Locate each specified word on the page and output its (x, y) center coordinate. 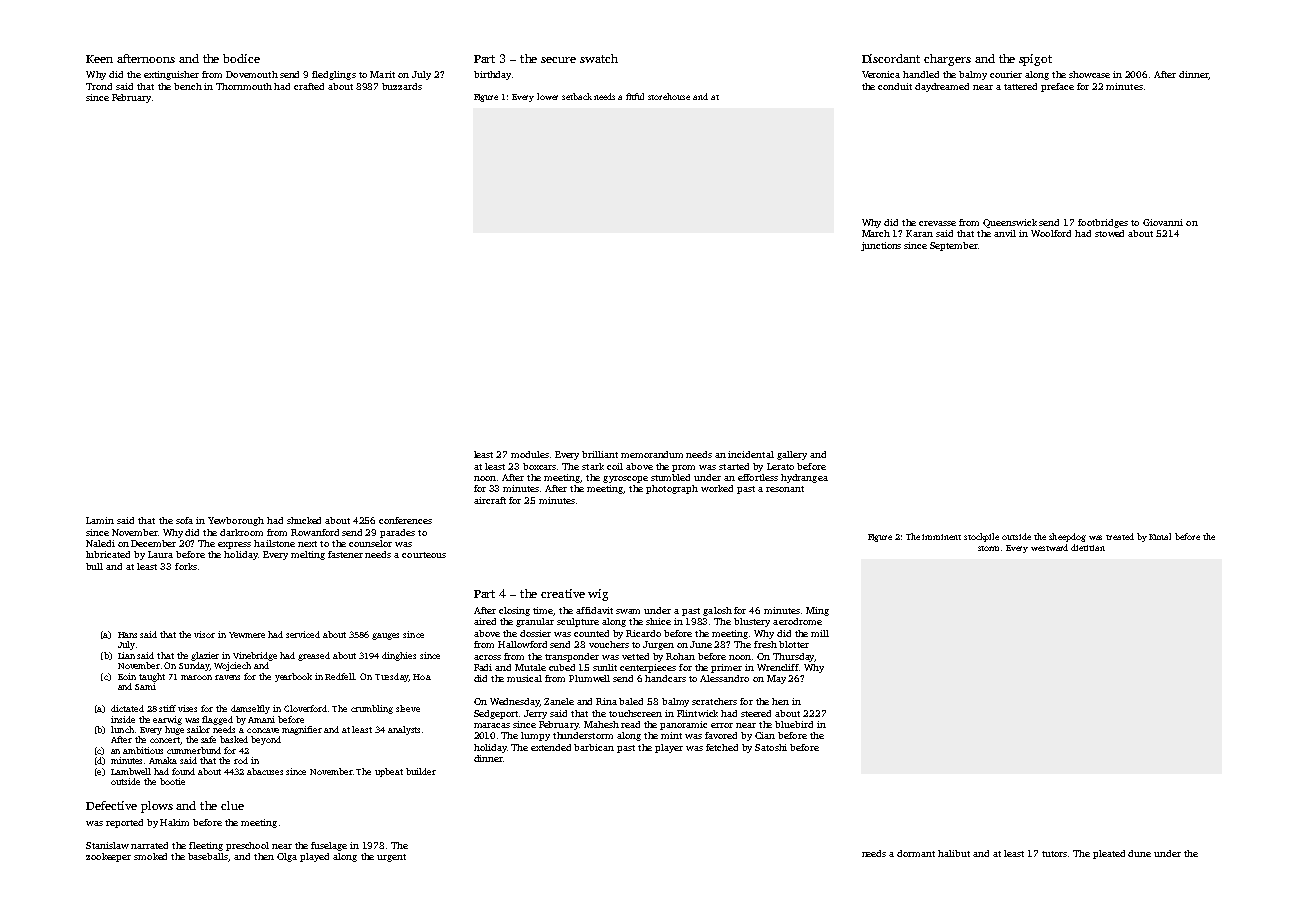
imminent (941, 537)
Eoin (127, 676)
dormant (916, 853)
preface (1057, 87)
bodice (241, 58)
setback (577, 96)
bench (188, 86)
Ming (817, 611)
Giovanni (1163, 222)
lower (547, 96)
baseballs (208, 857)
